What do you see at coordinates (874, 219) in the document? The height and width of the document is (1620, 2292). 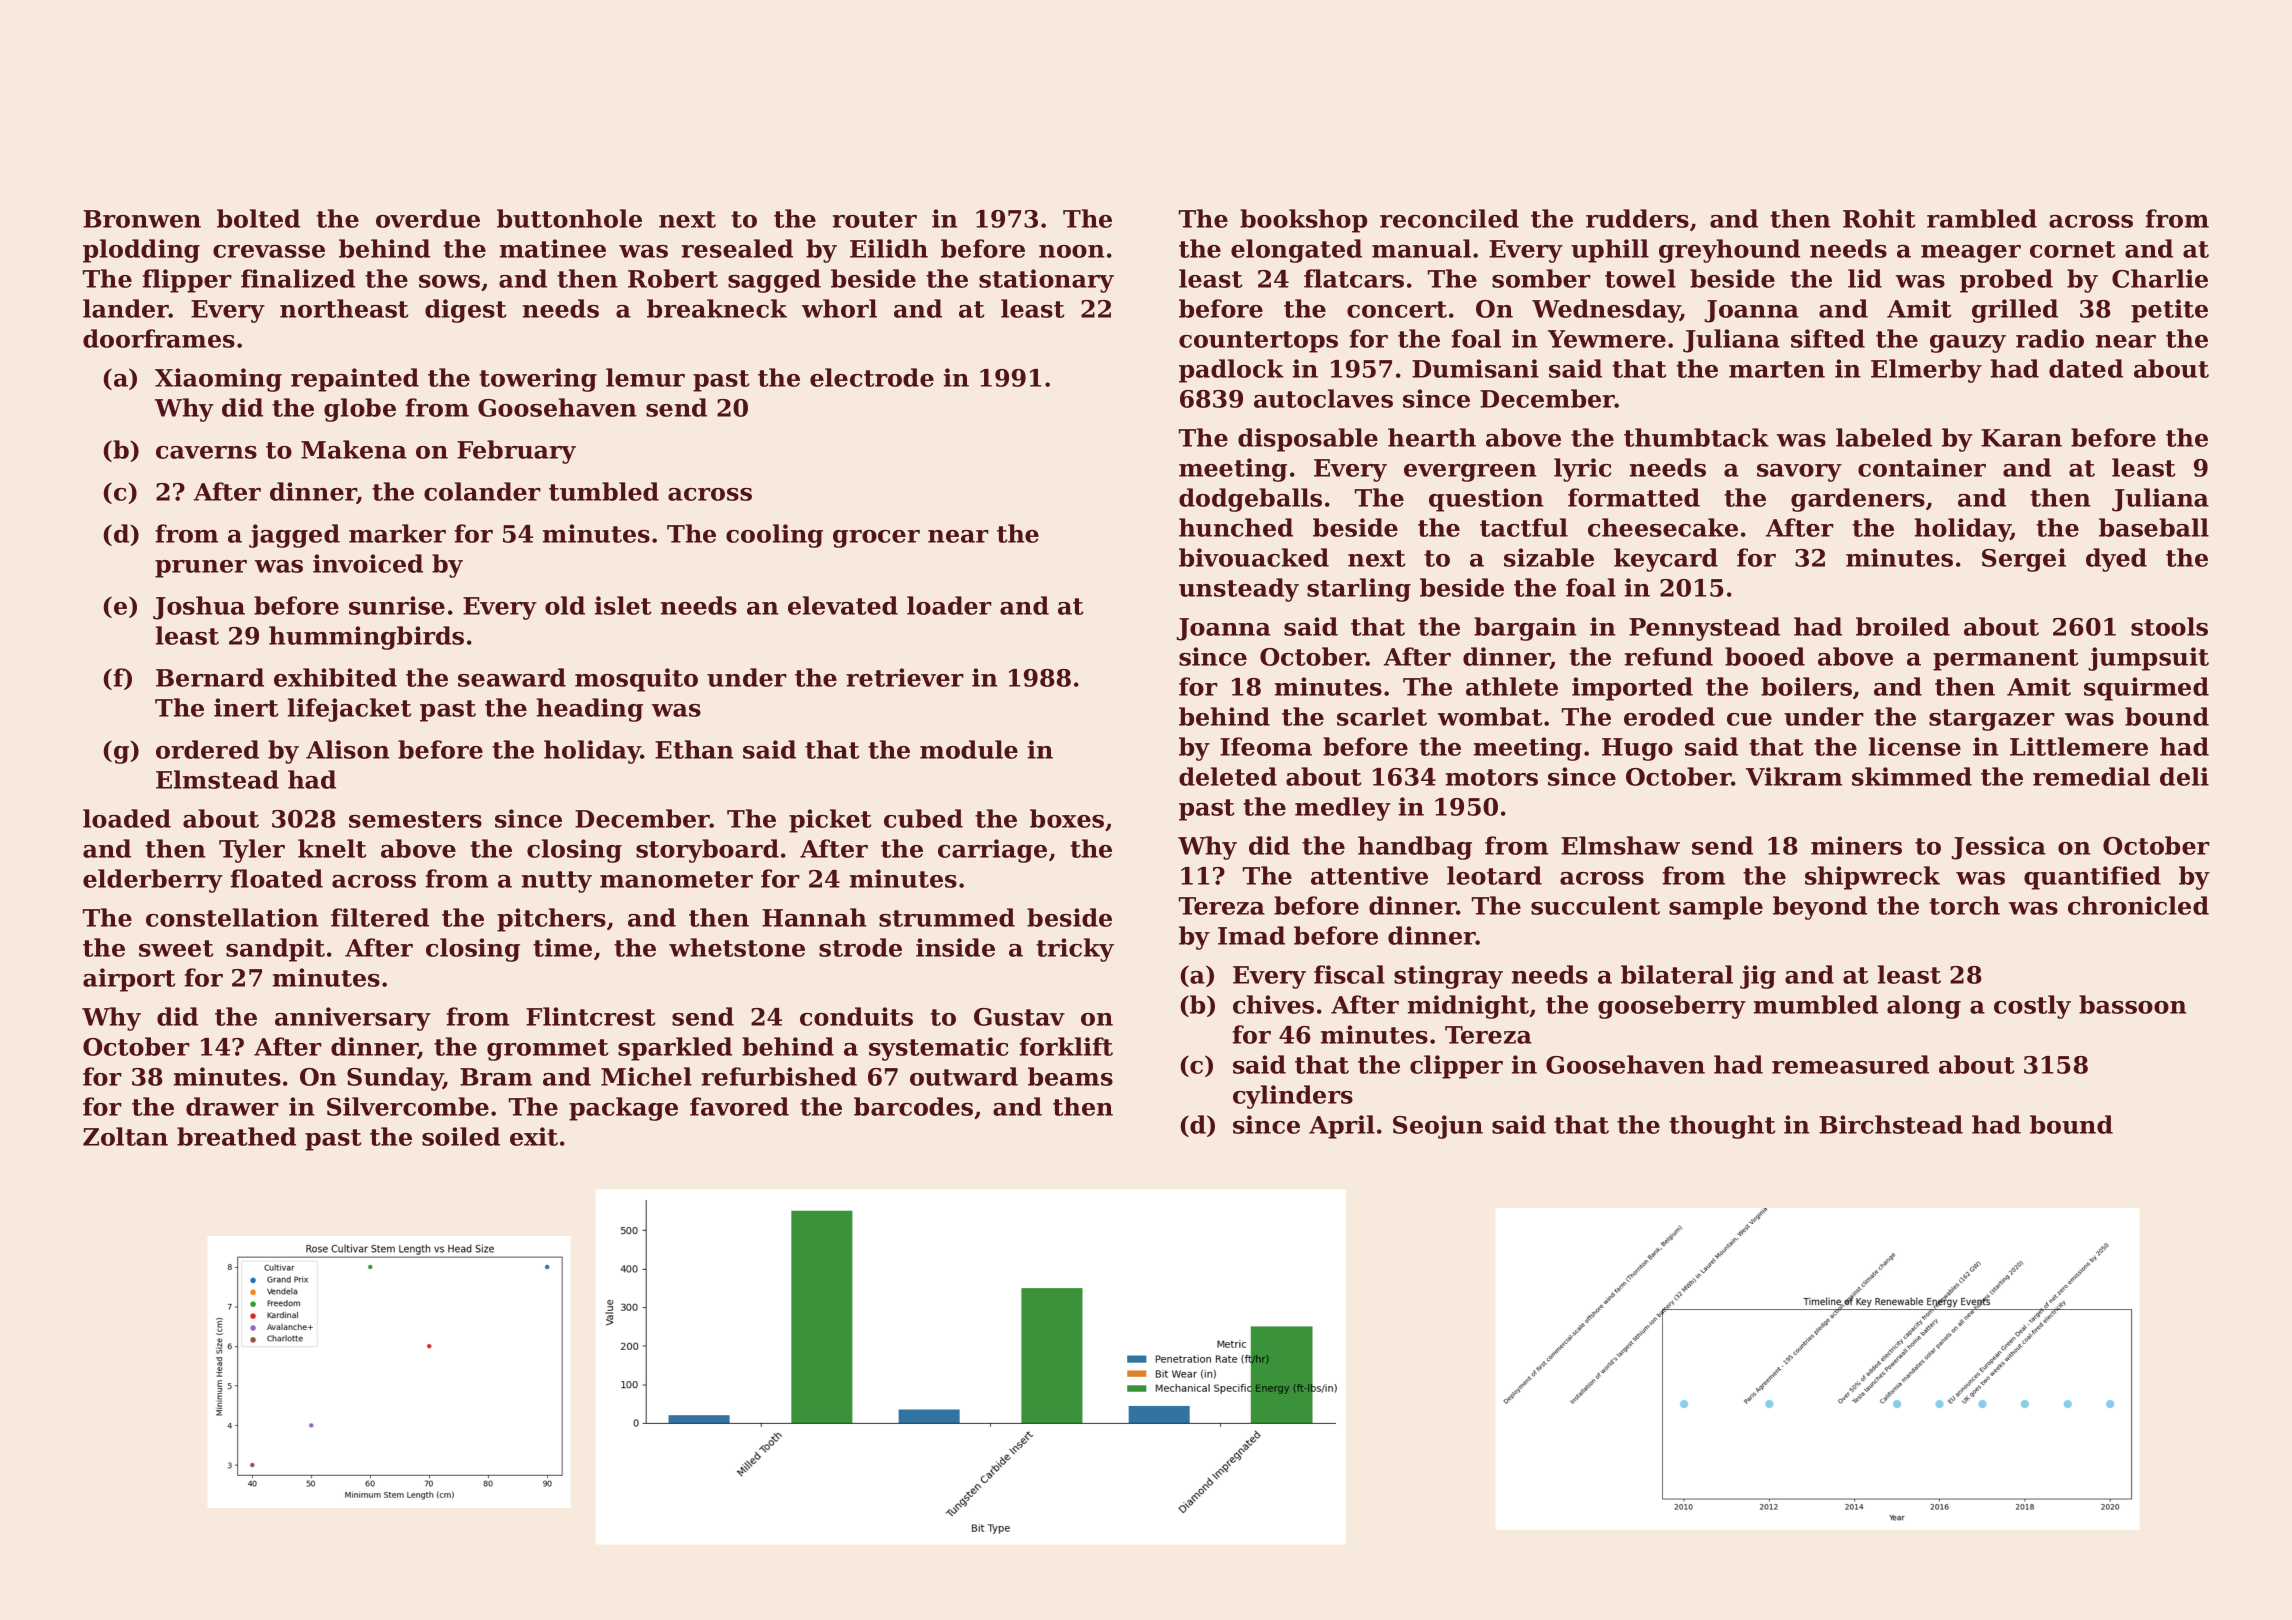 I see `router` at bounding box center [874, 219].
